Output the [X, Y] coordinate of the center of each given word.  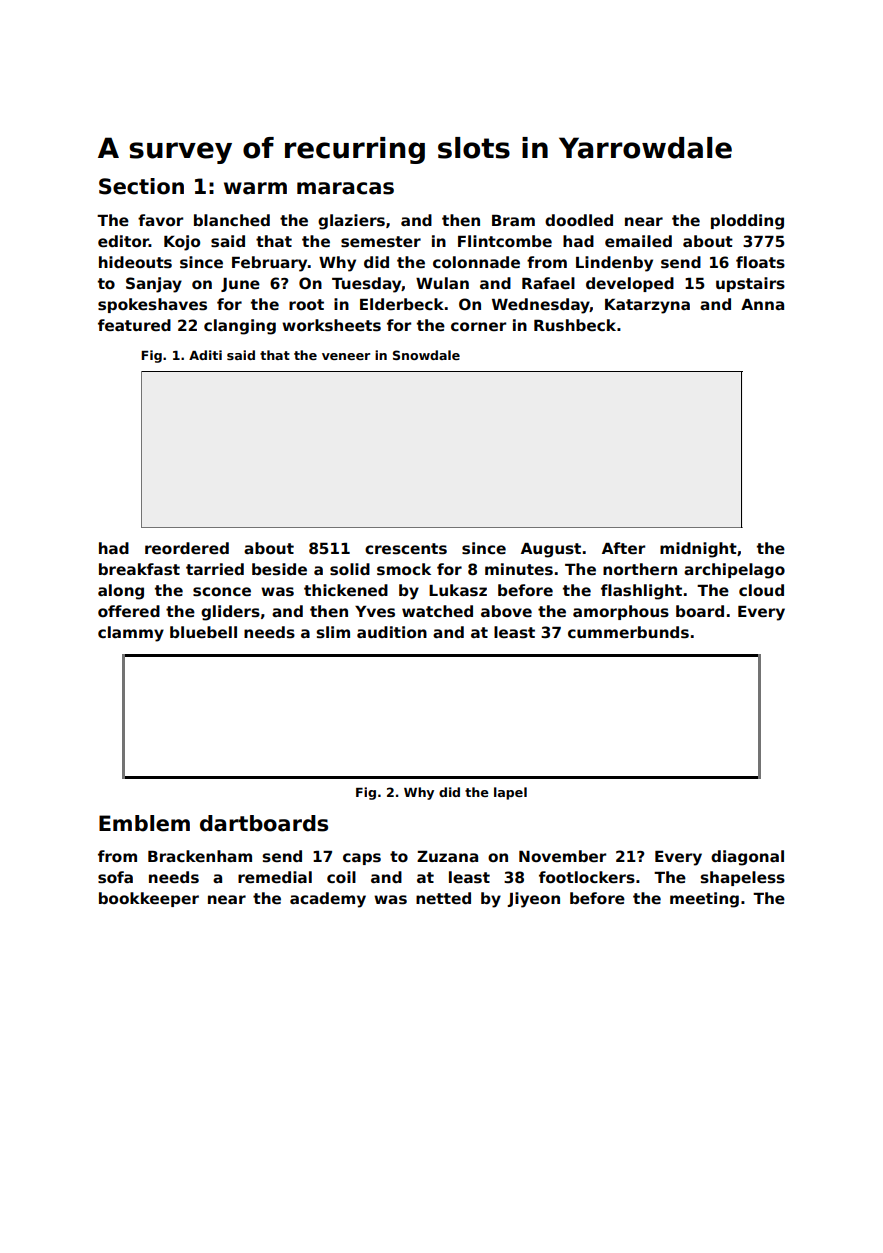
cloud [761, 590]
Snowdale [426, 355]
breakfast [139, 569]
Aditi [205, 355]
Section [141, 186]
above [506, 611]
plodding [747, 222]
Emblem [144, 823]
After [623, 548]
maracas [345, 188]
